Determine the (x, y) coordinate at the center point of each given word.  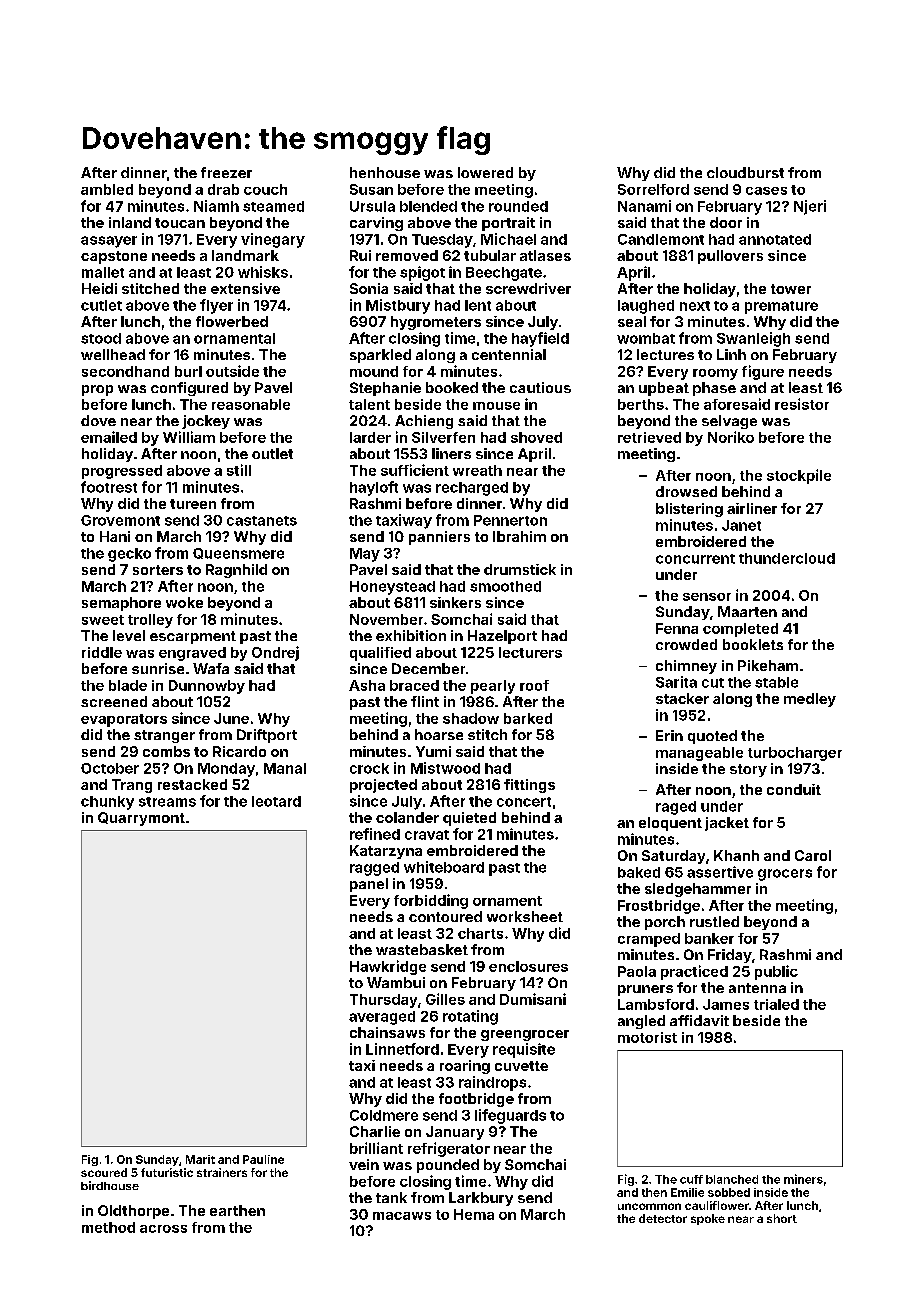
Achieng (424, 422)
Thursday (383, 1001)
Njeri (810, 207)
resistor (802, 404)
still (239, 470)
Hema (474, 1214)
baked (639, 872)
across (163, 1229)
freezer (226, 172)
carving (376, 224)
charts (480, 933)
